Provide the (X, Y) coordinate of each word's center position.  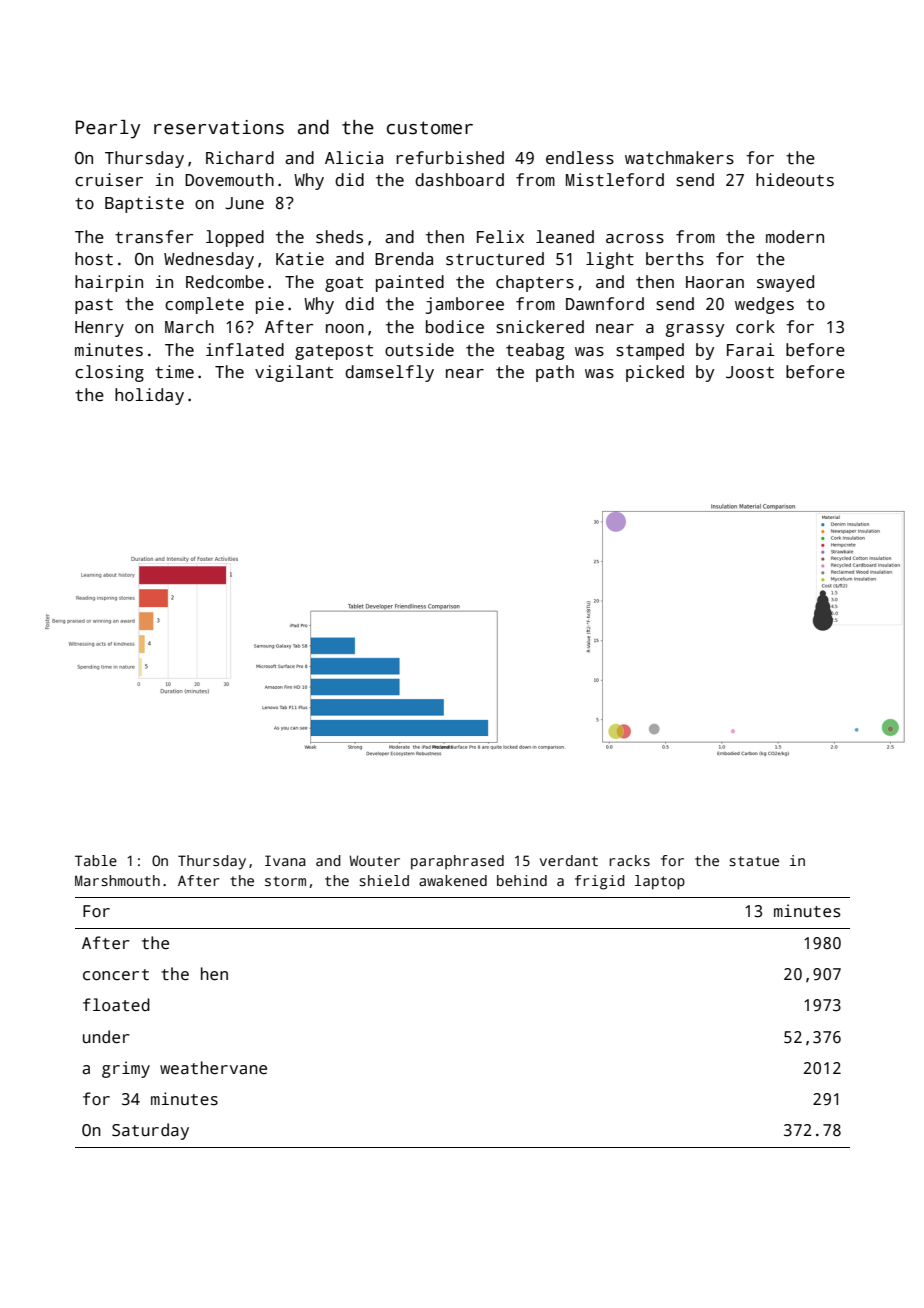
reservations (219, 127)
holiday (149, 396)
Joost (750, 372)
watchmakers (679, 158)
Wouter (374, 860)
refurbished (450, 158)
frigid (600, 882)
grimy (126, 1069)
